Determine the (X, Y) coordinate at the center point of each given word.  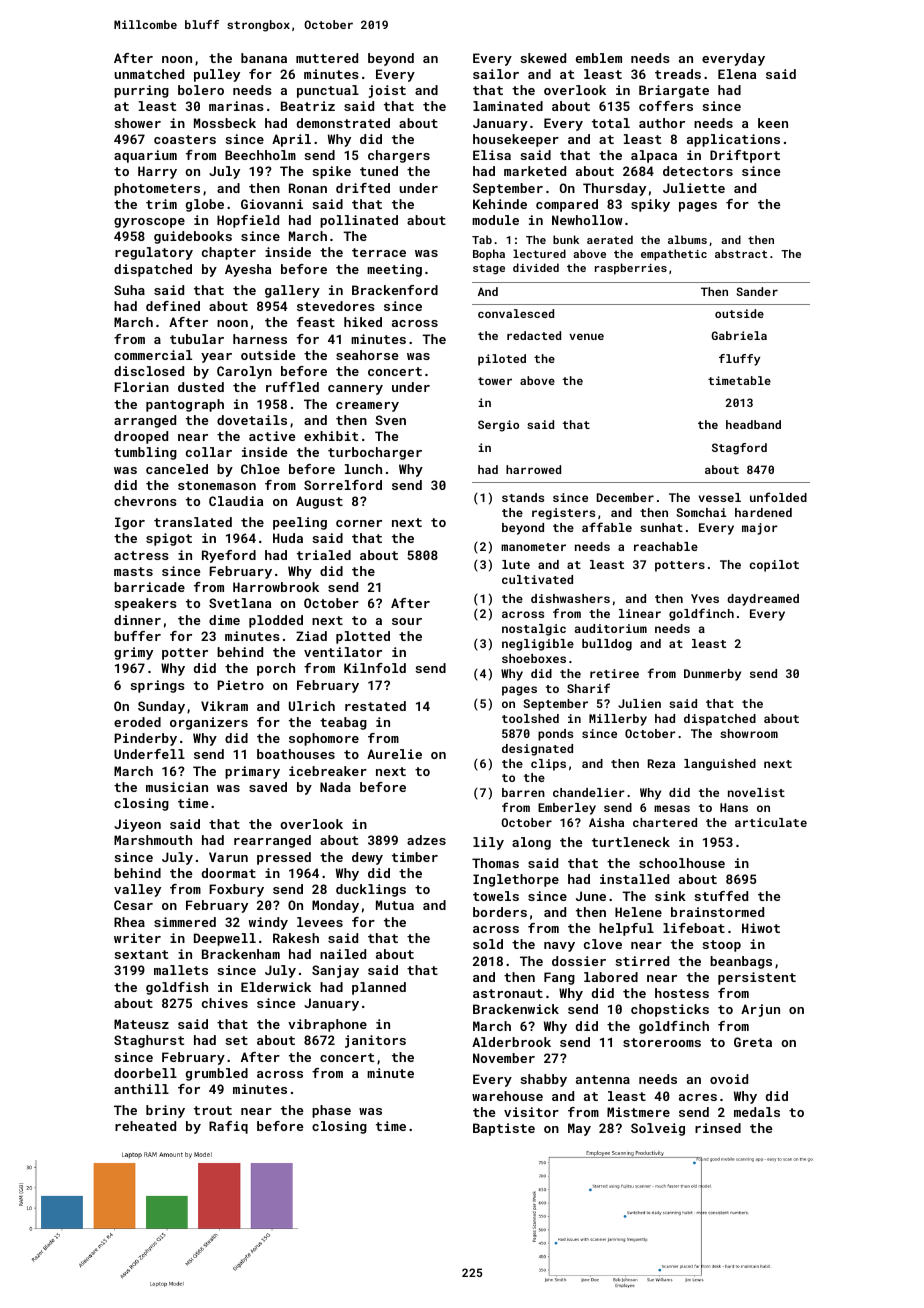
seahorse (367, 355)
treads (678, 74)
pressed (284, 858)
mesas (672, 808)
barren (523, 792)
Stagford (739, 449)
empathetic (674, 255)
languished (720, 765)
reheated (145, 1126)
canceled (177, 469)
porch (276, 669)
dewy (367, 858)
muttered (327, 58)
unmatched (149, 74)
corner (359, 523)
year (216, 358)
